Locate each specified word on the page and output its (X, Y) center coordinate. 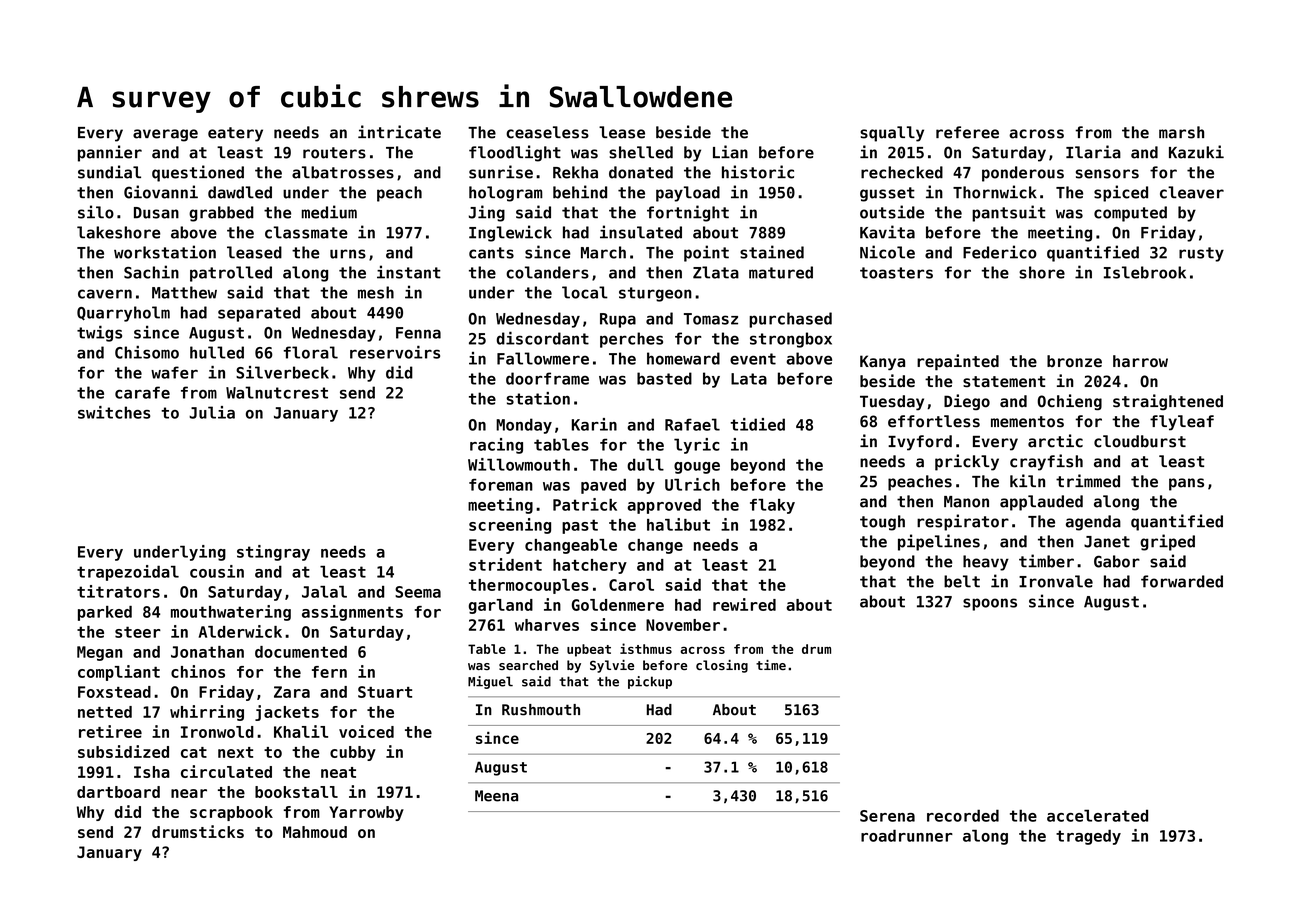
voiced (366, 731)
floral (311, 352)
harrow (1140, 361)
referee (967, 132)
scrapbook (231, 813)
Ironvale (1056, 581)
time (771, 665)
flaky (772, 506)
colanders (547, 272)
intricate (399, 132)
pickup (650, 682)
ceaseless (547, 132)
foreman (501, 485)
